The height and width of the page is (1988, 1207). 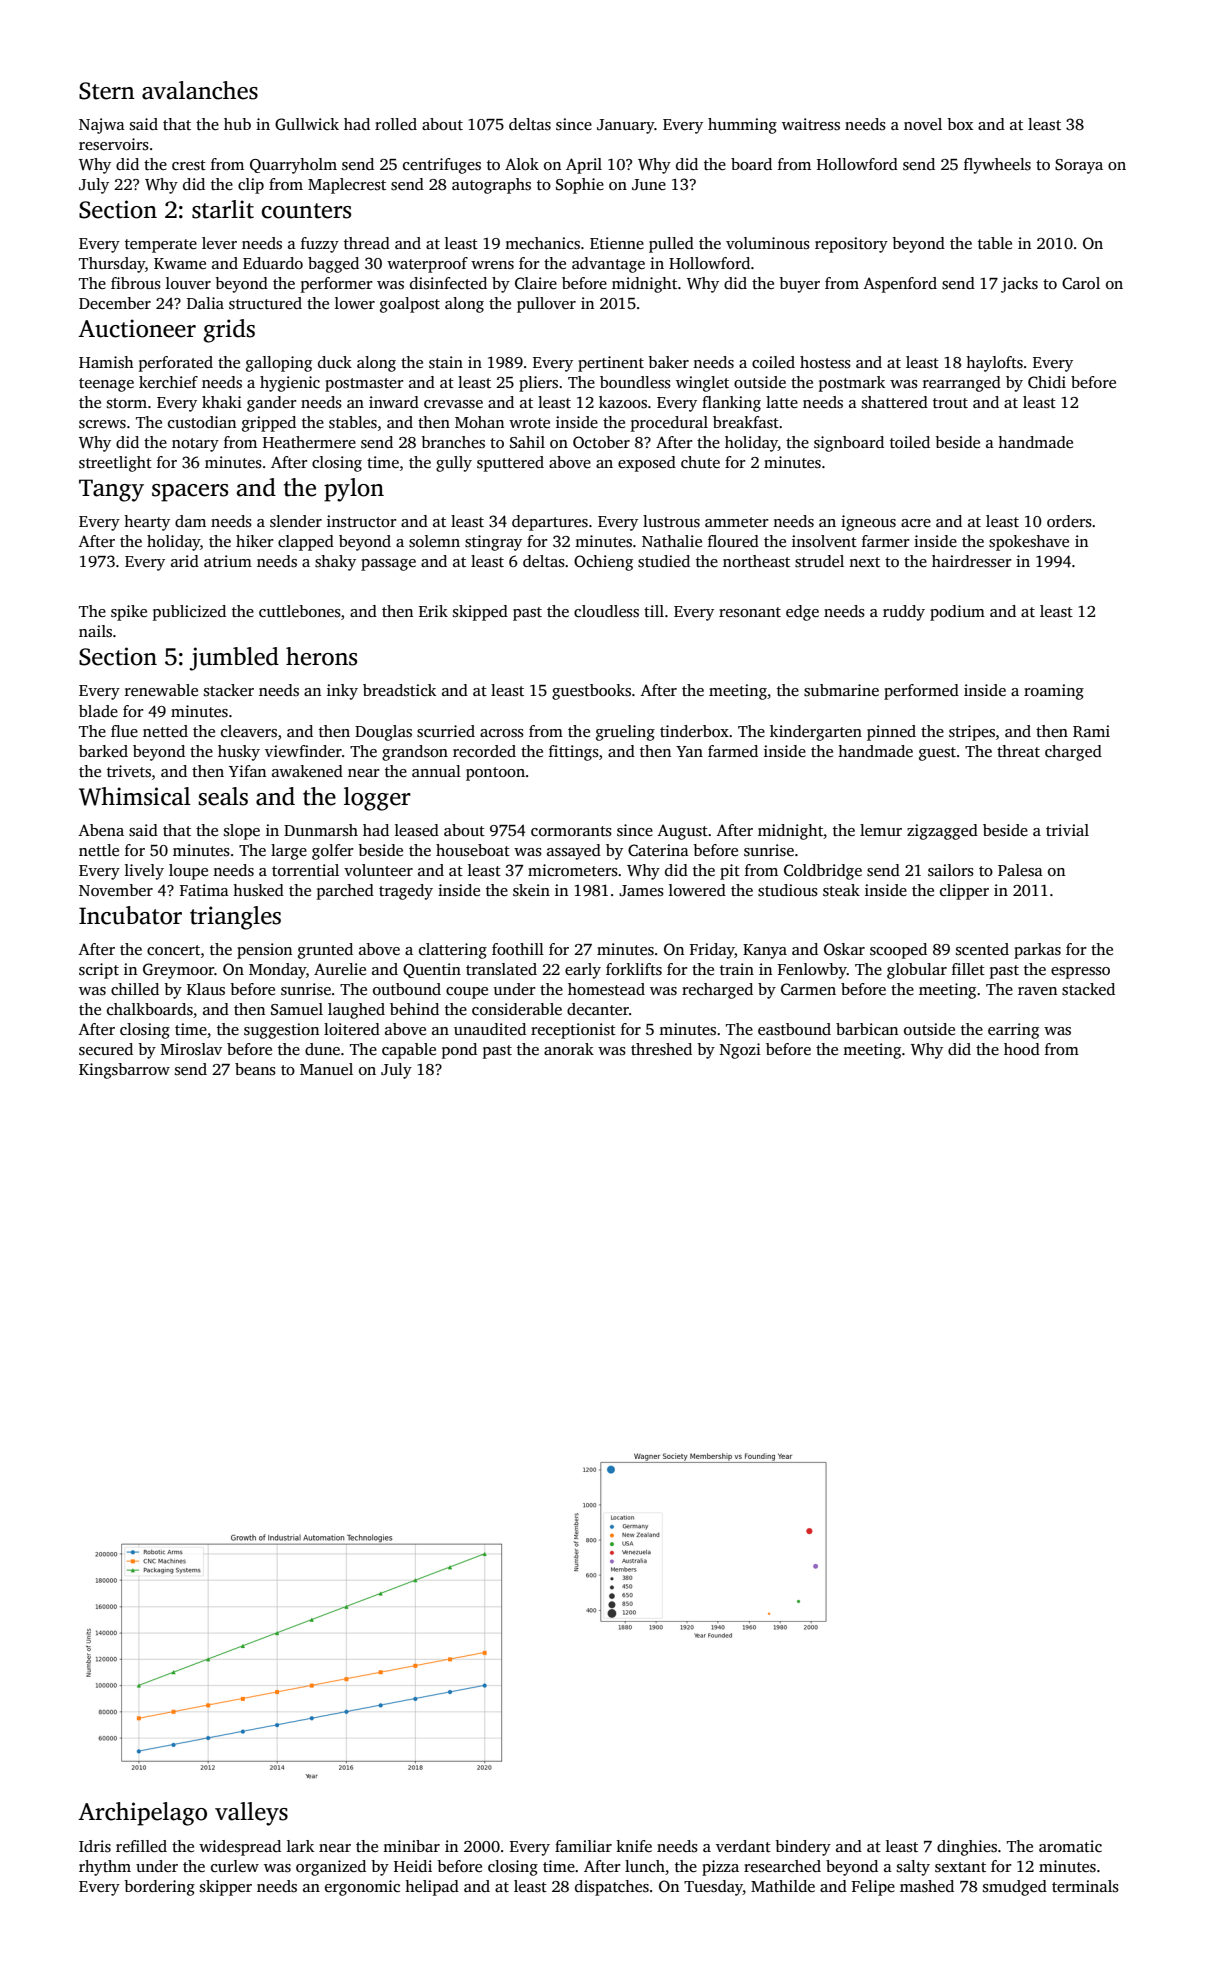 What do you see at coordinates (1081, 283) in the page?
I see `Carol` at bounding box center [1081, 283].
